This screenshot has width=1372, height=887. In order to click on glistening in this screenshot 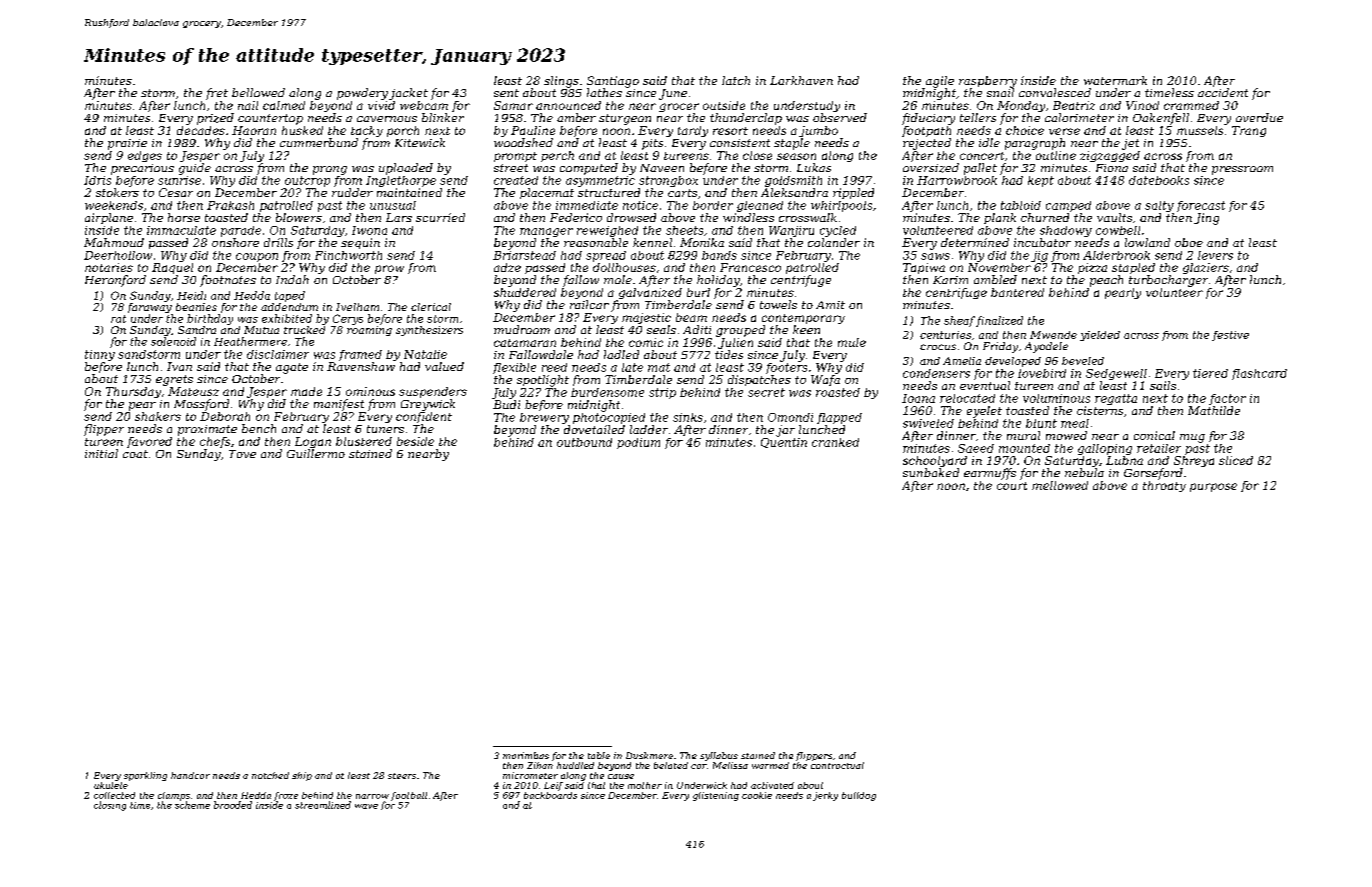, I will do `click(716, 796)`.
